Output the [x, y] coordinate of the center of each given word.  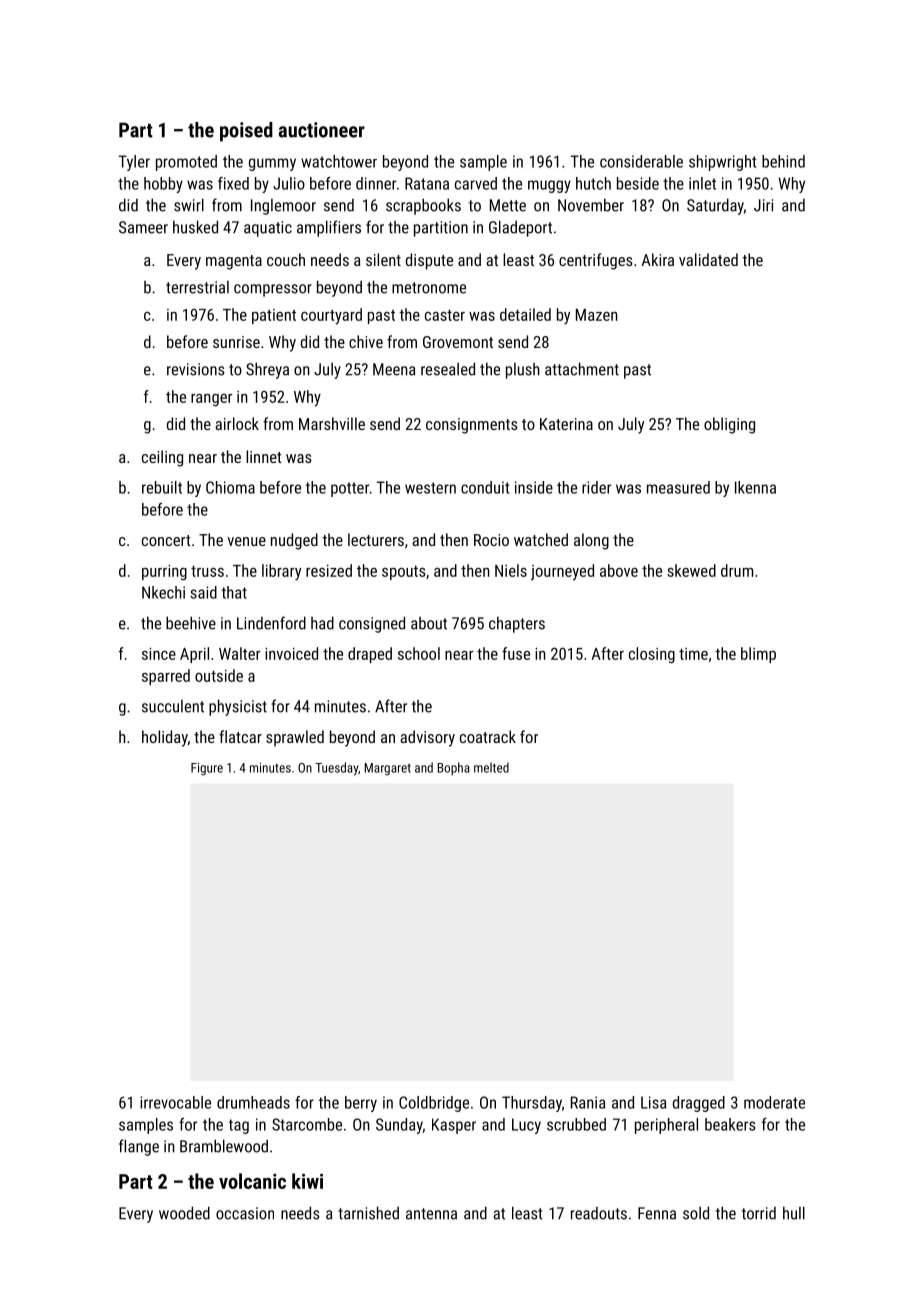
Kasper [454, 1126]
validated [708, 259]
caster [445, 315]
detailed [525, 314]
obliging [729, 425]
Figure [207, 769]
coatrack [488, 736]
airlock [237, 423]
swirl [189, 205]
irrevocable [175, 1102]
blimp [758, 655]
